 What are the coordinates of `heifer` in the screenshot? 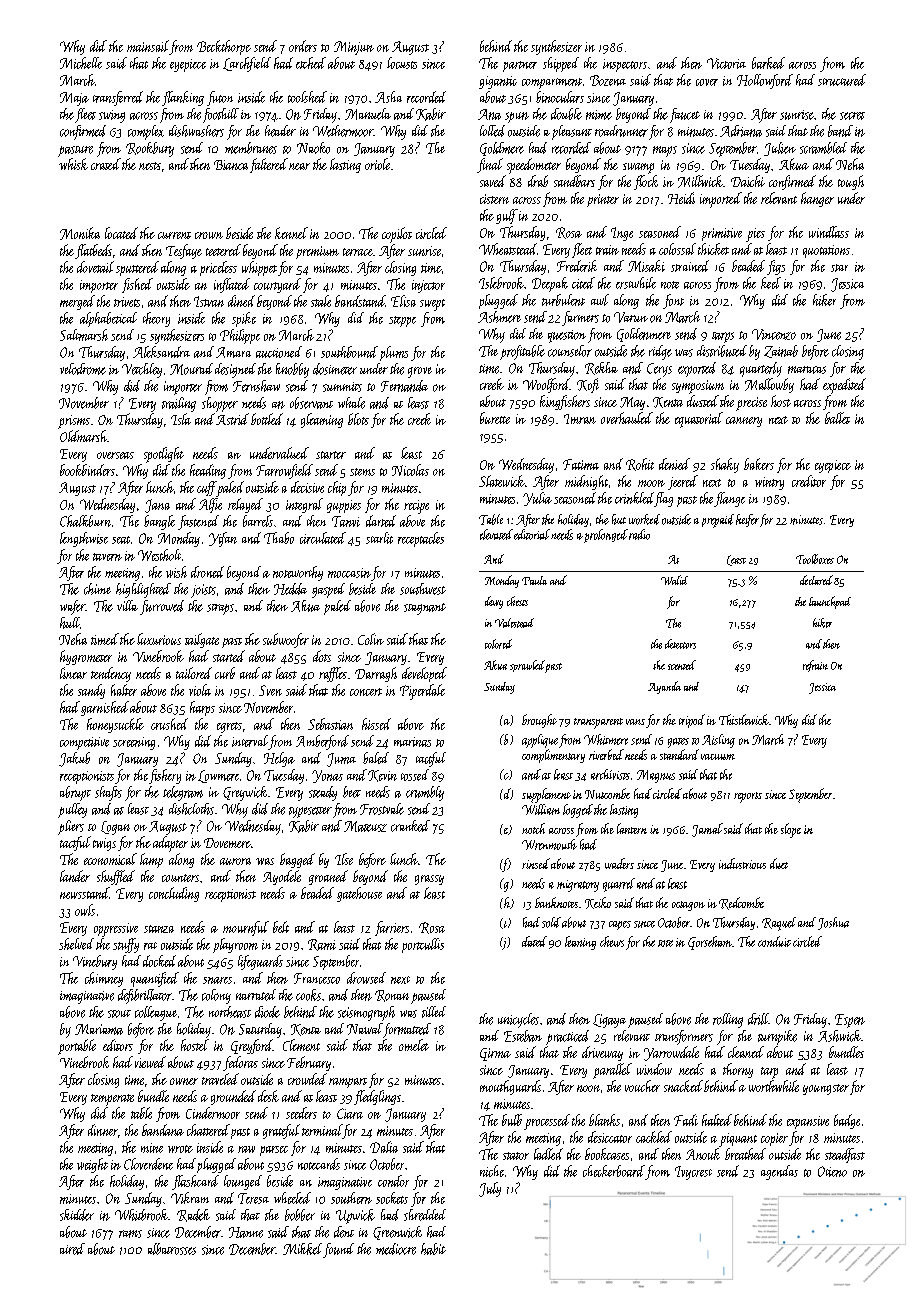 It's located at (747, 520).
